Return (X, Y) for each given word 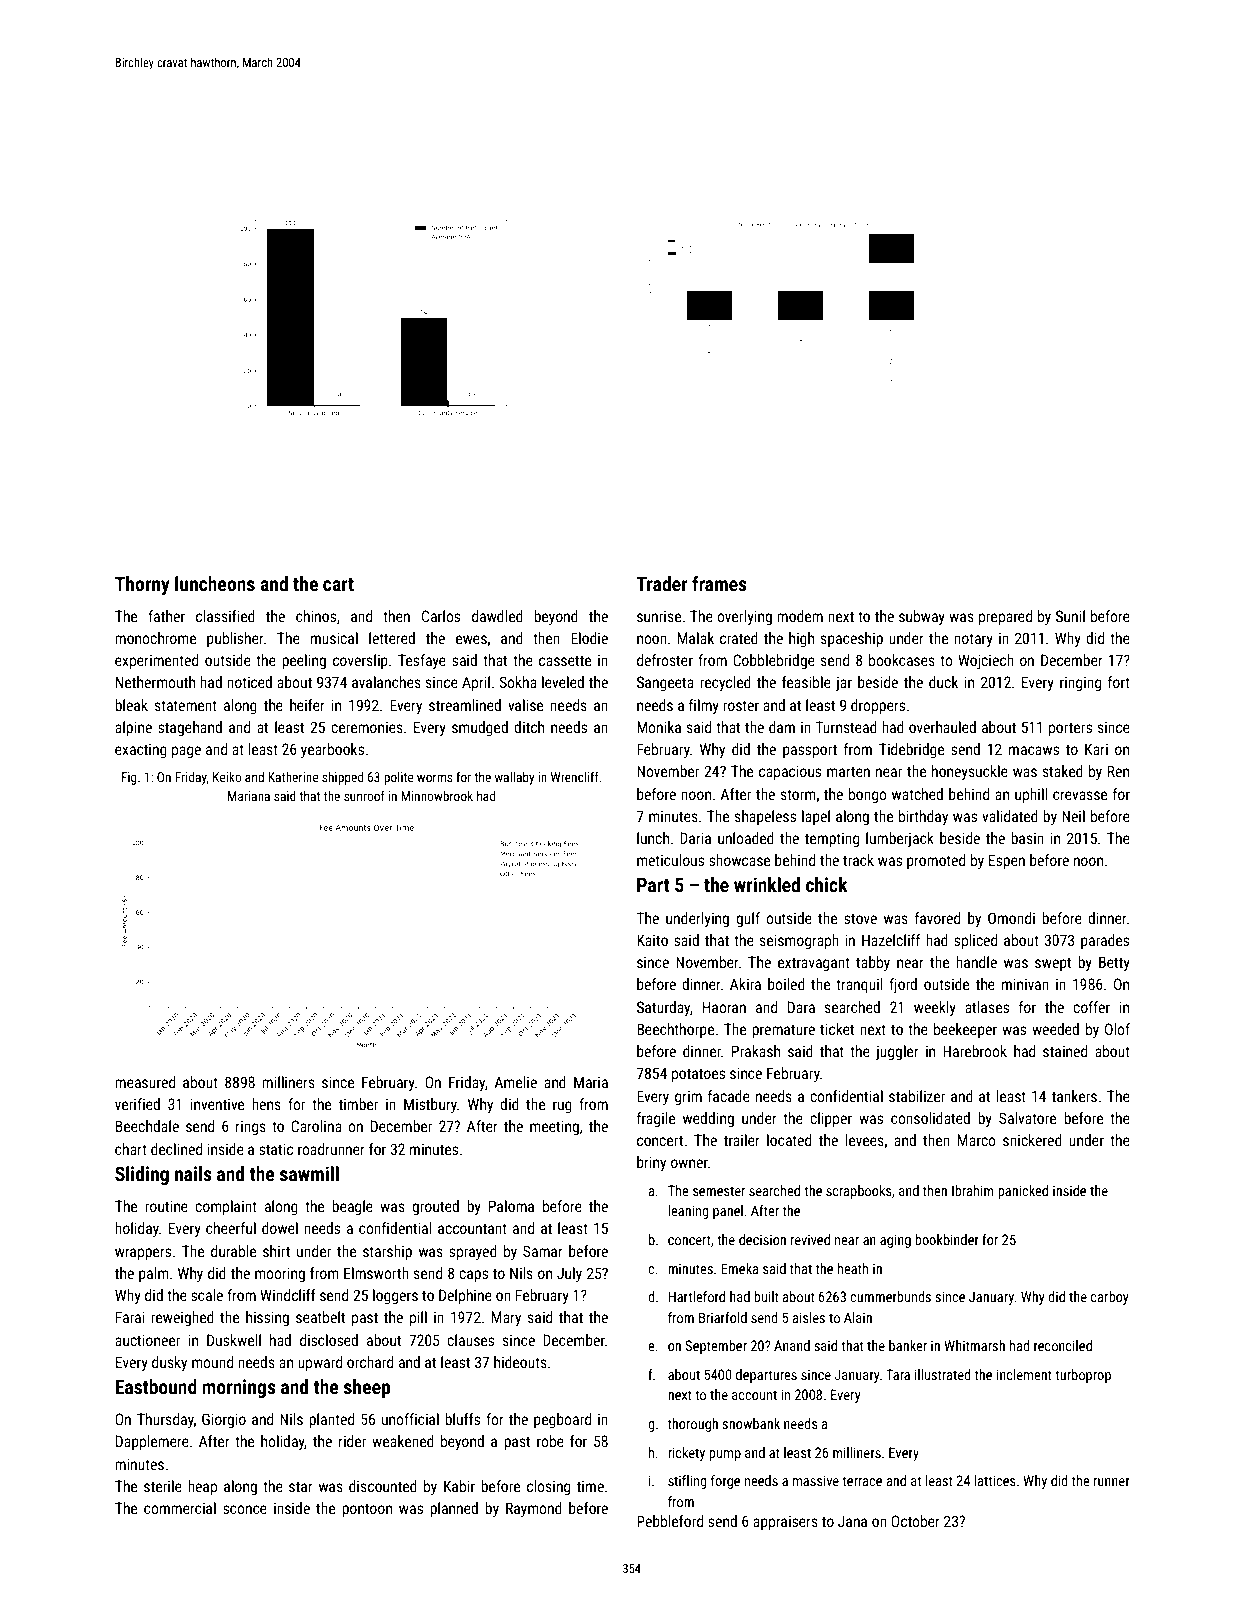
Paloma (511, 1206)
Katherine (293, 777)
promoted (936, 861)
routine (166, 1206)
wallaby (514, 778)
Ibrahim (973, 1190)
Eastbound (156, 1386)
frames (719, 583)
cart (338, 584)
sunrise (659, 616)
